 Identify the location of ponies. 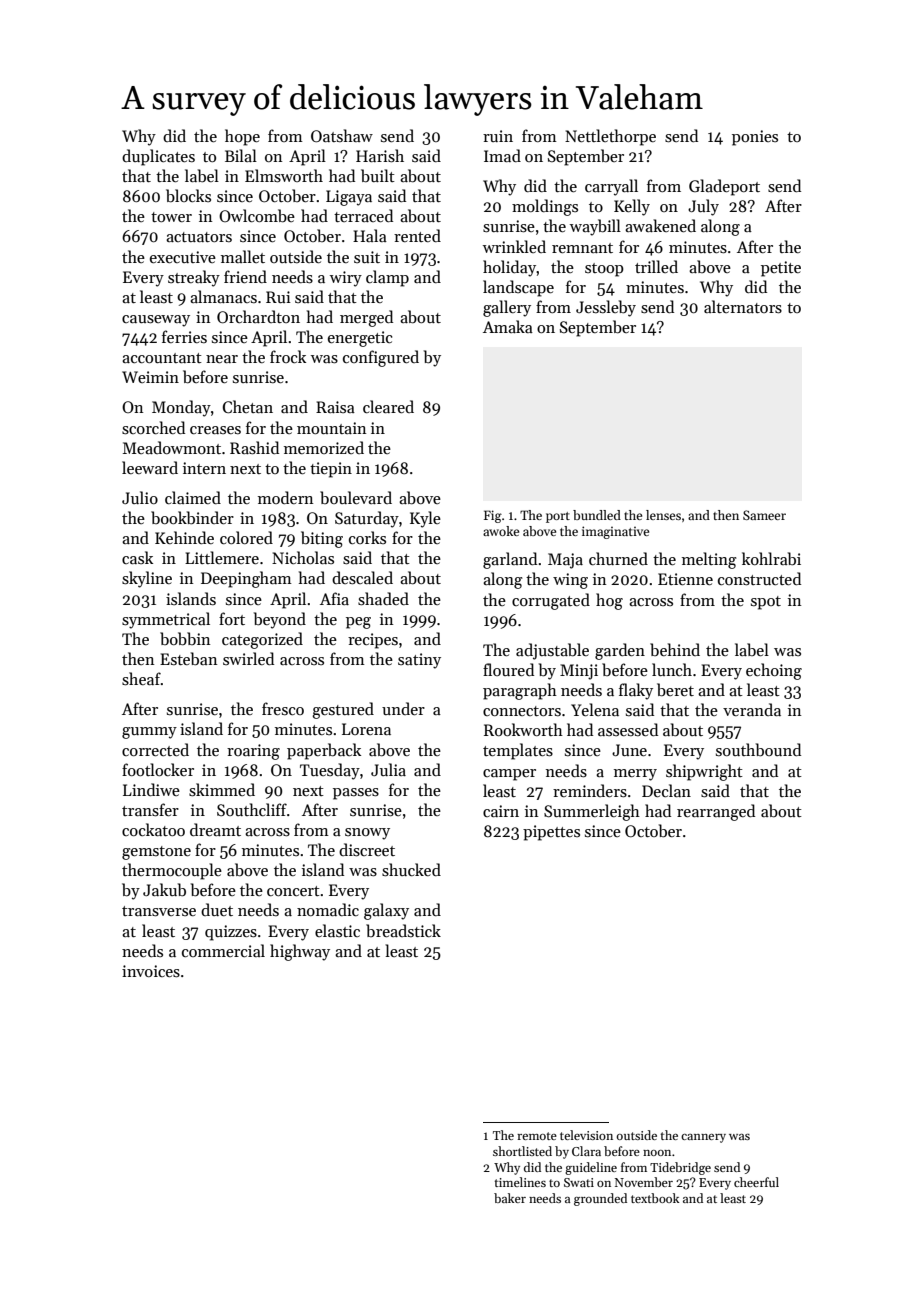
(755, 138).
